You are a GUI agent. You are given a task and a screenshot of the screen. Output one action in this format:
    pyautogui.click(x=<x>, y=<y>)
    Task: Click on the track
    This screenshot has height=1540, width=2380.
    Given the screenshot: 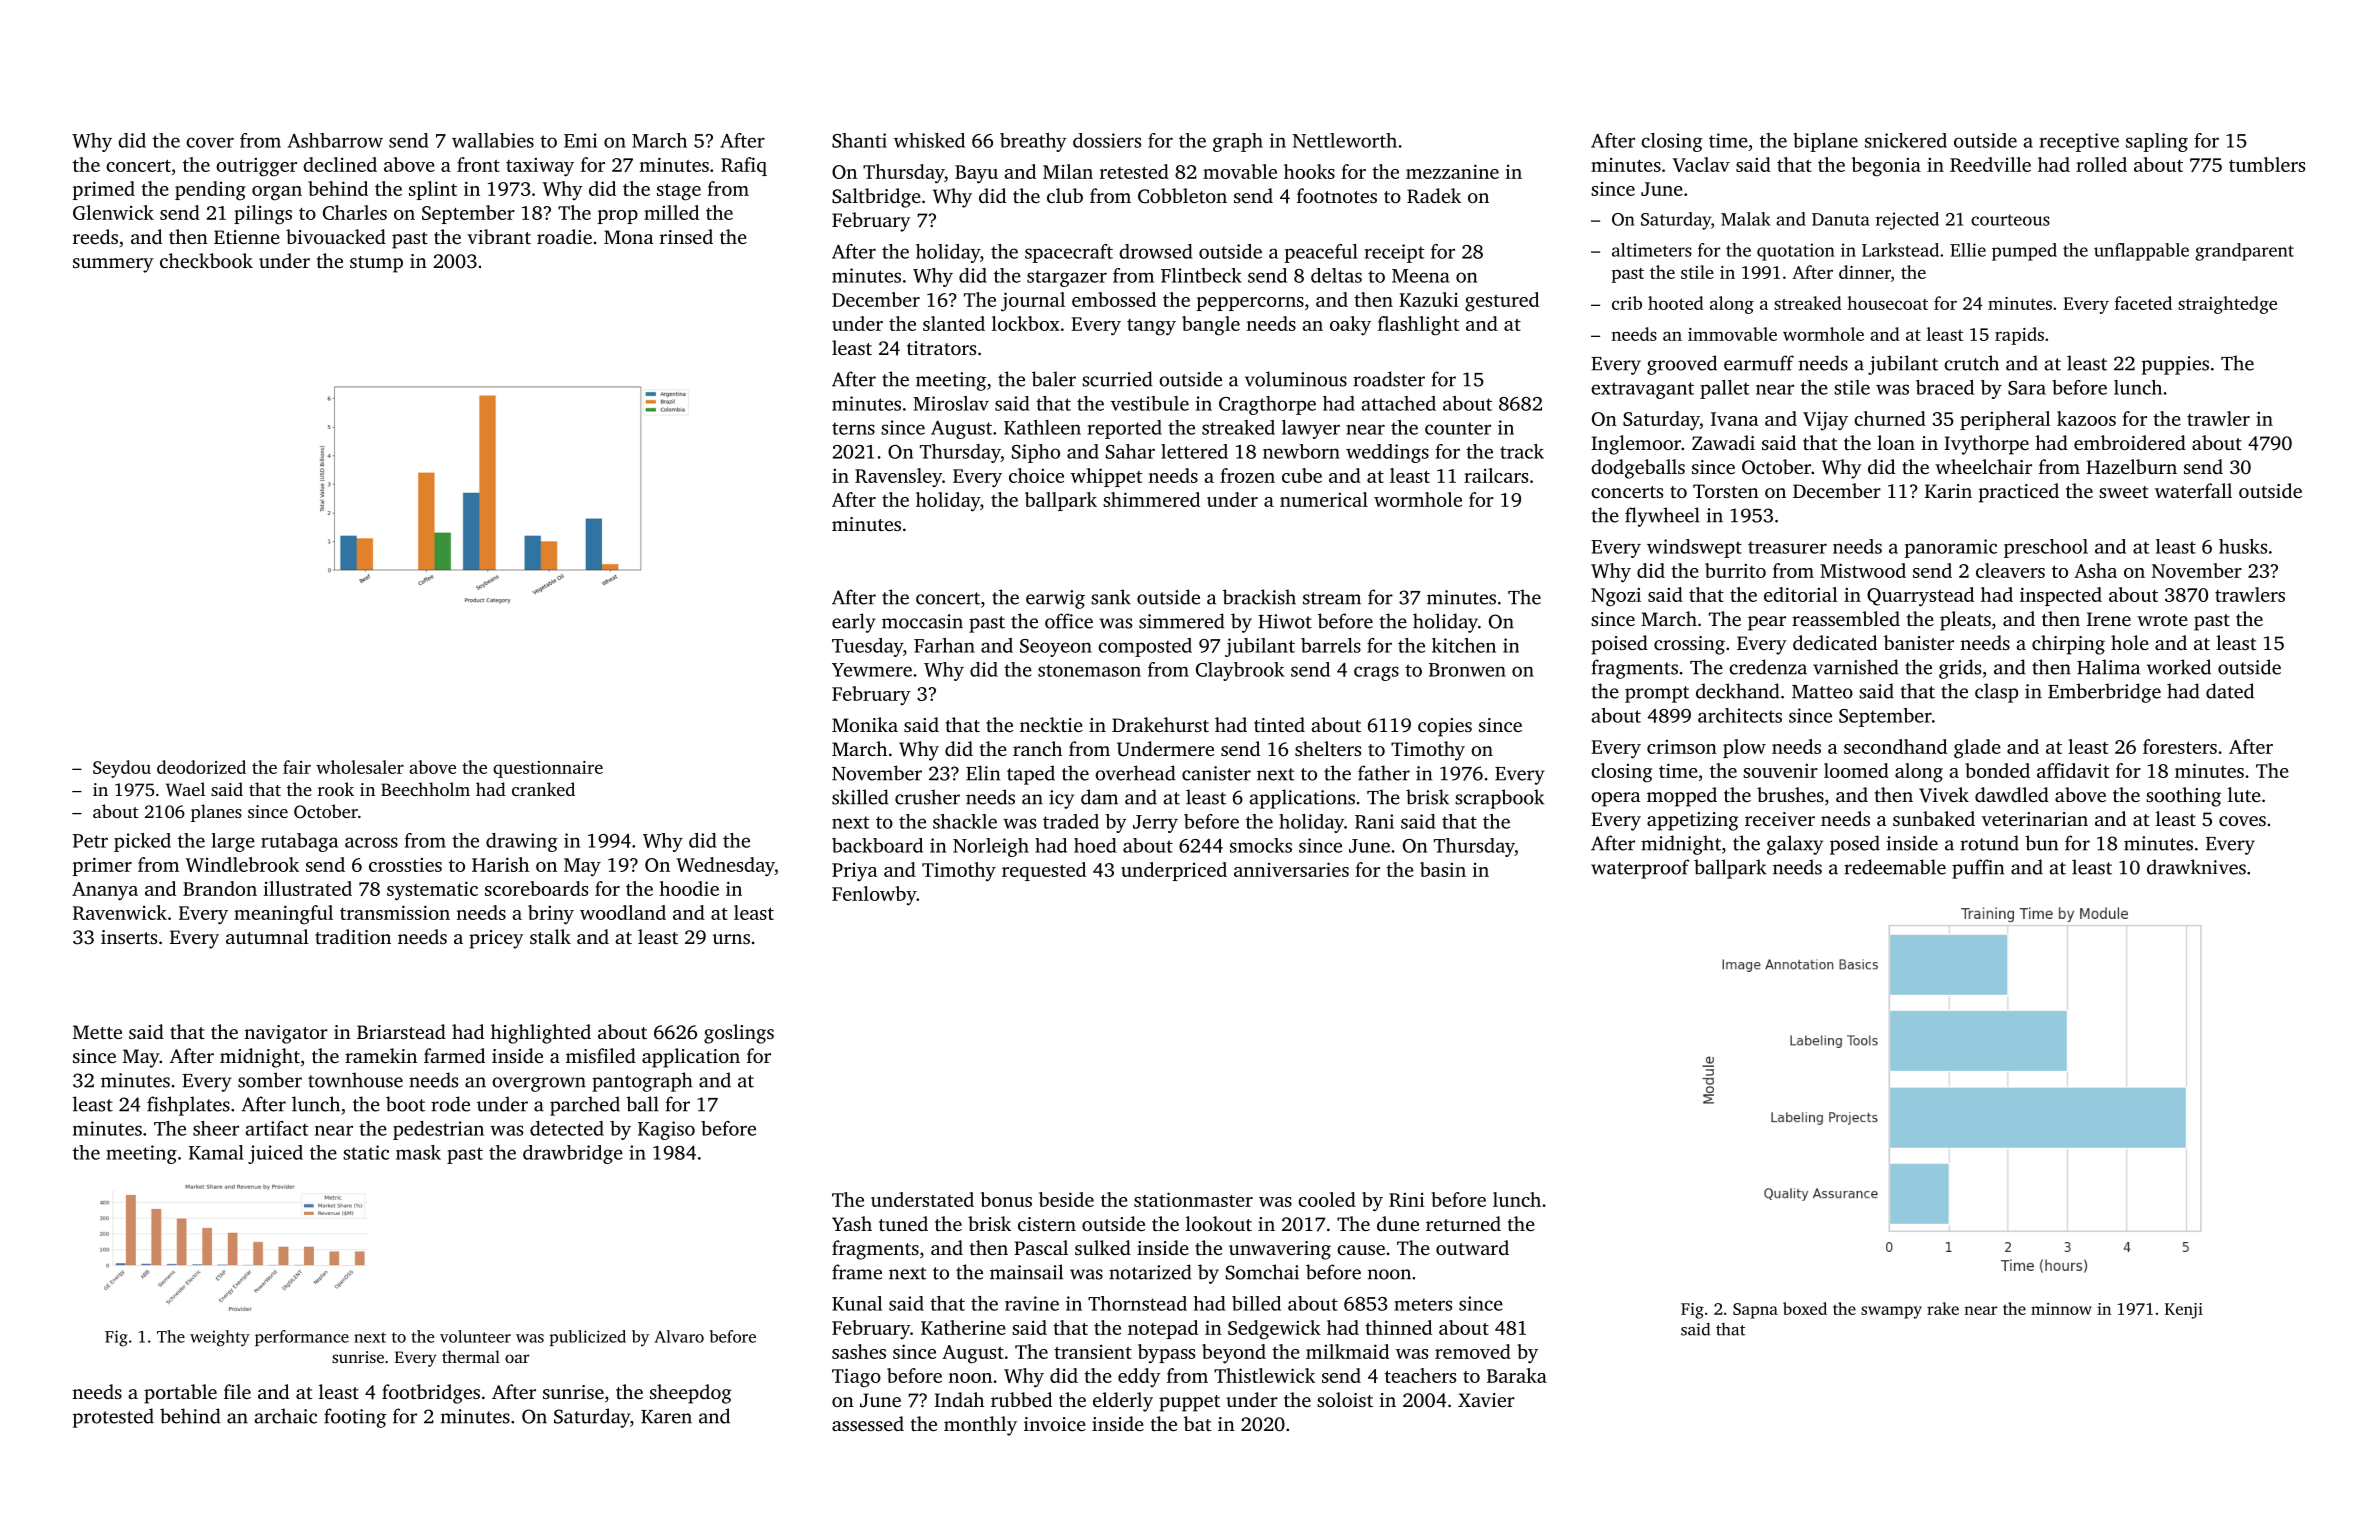 What is the action you would take?
    pyautogui.click(x=1522, y=451)
